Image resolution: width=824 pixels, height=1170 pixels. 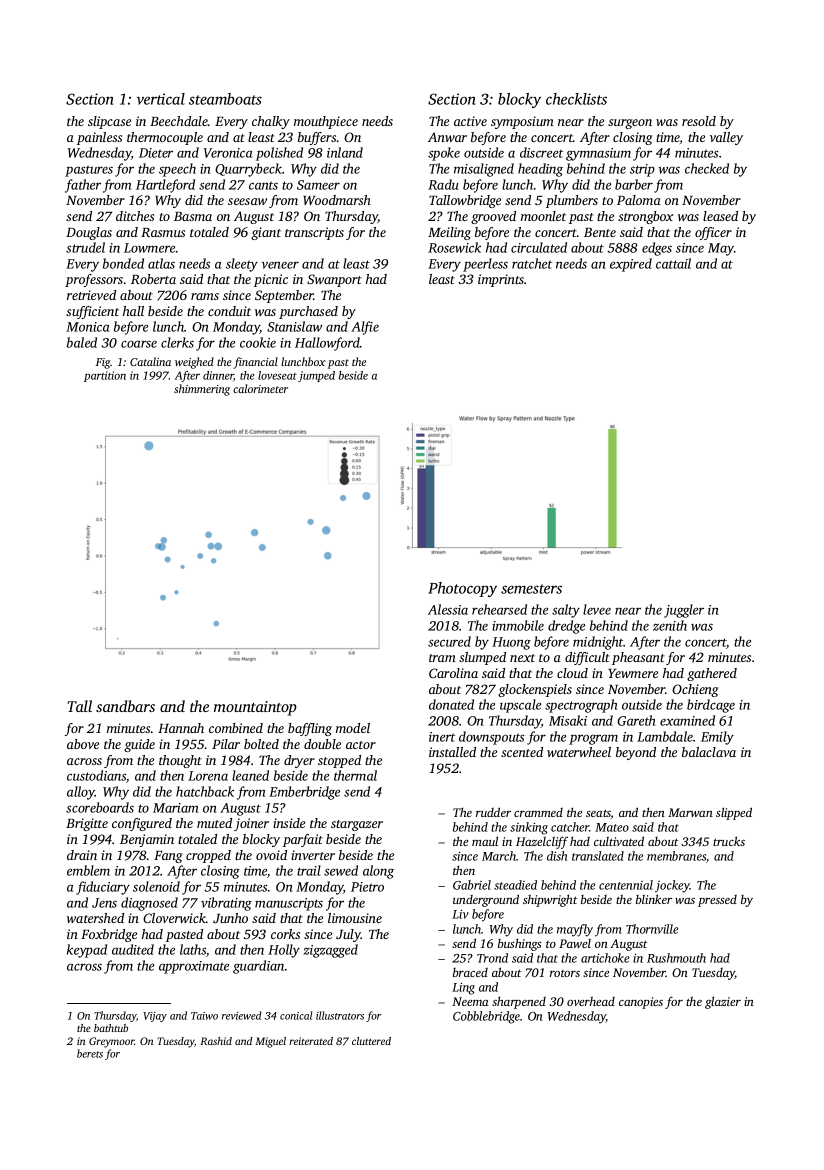 What do you see at coordinates (317, 138) in the screenshot?
I see `buffers` at bounding box center [317, 138].
